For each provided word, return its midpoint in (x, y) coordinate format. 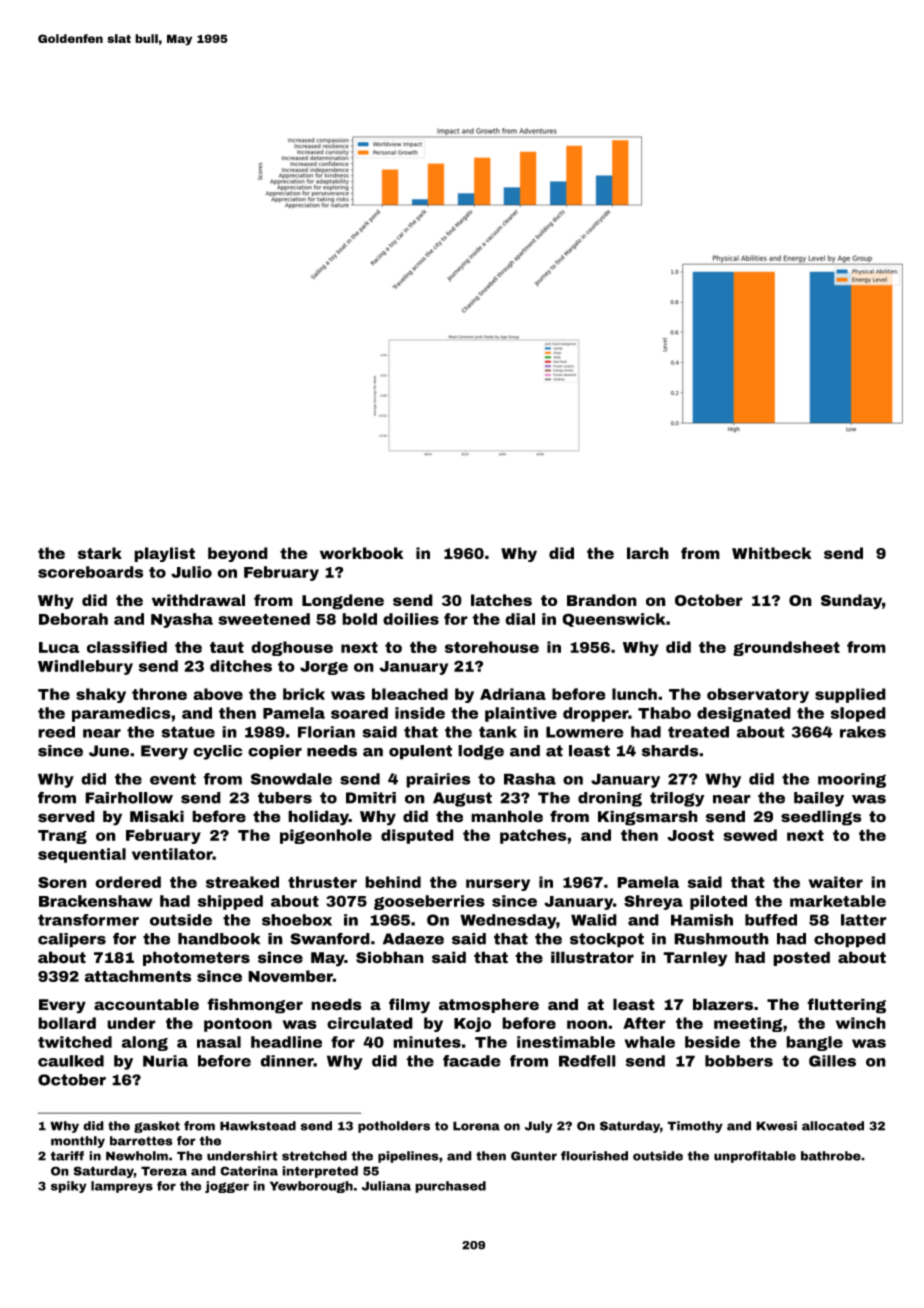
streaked (242, 882)
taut (227, 647)
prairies (438, 780)
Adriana (513, 694)
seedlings (821, 818)
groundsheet (786, 648)
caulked (71, 1061)
